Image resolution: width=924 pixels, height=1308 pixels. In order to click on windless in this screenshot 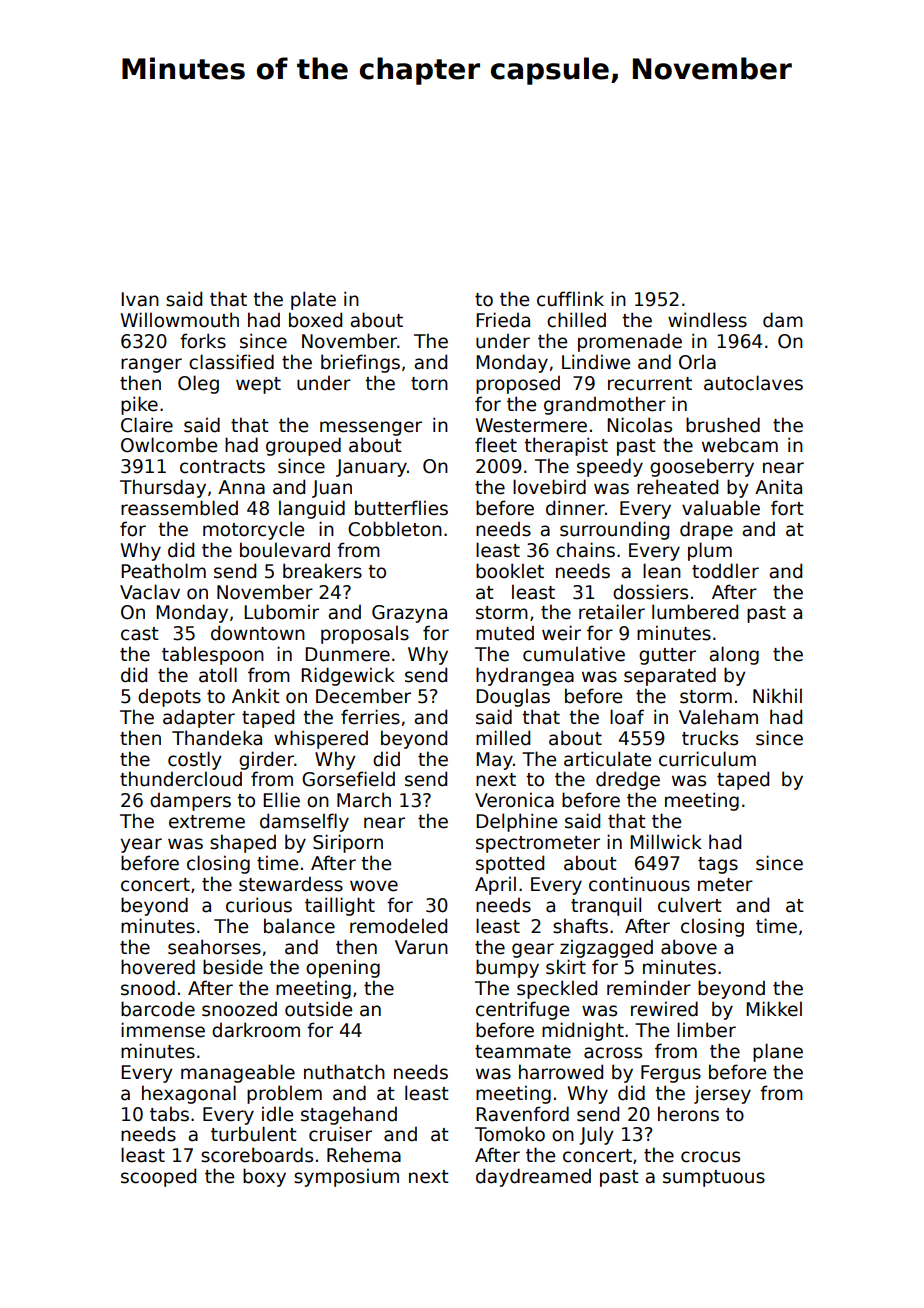, I will do `click(707, 320)`.
